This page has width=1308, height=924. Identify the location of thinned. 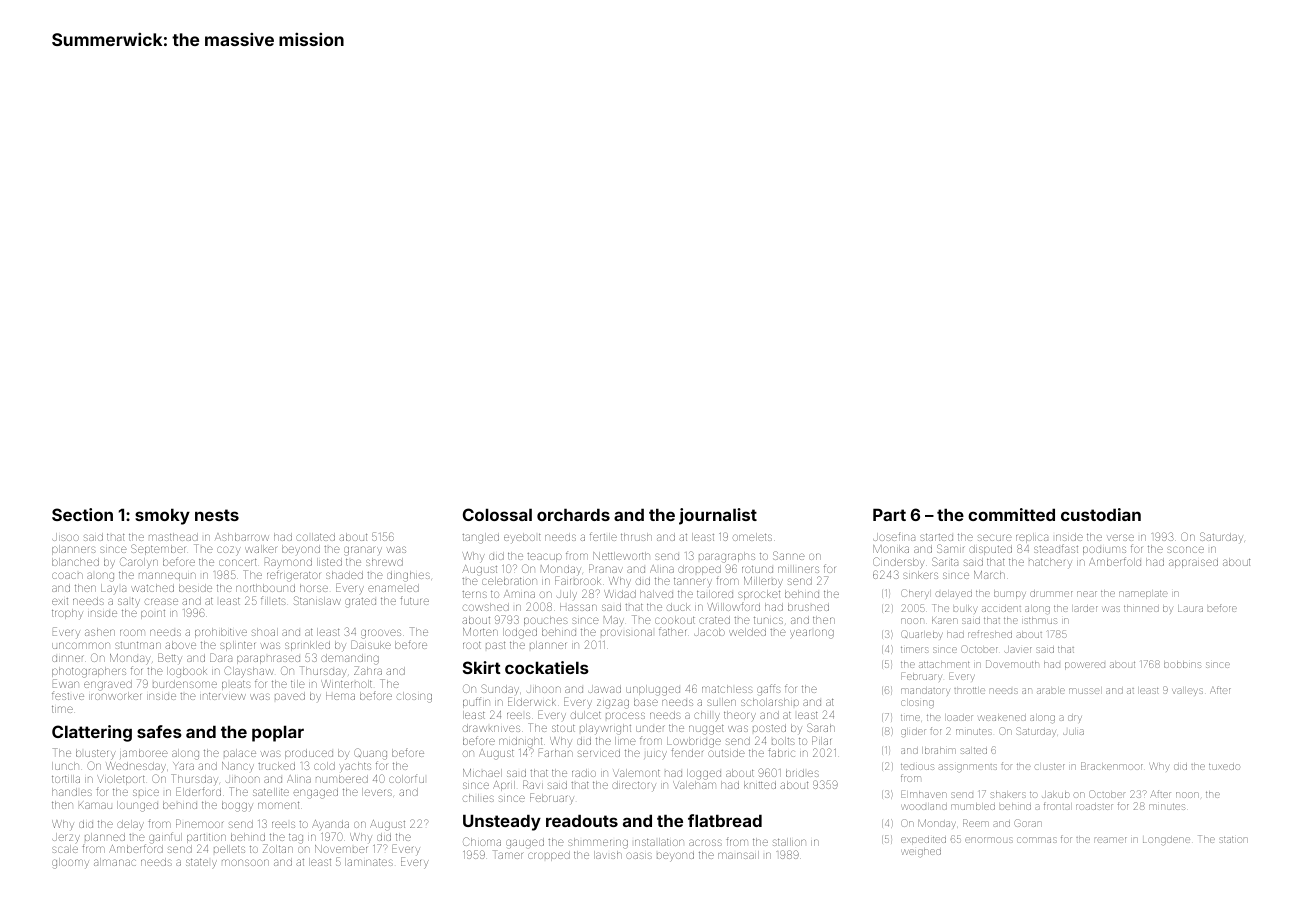
(1141, 609).
